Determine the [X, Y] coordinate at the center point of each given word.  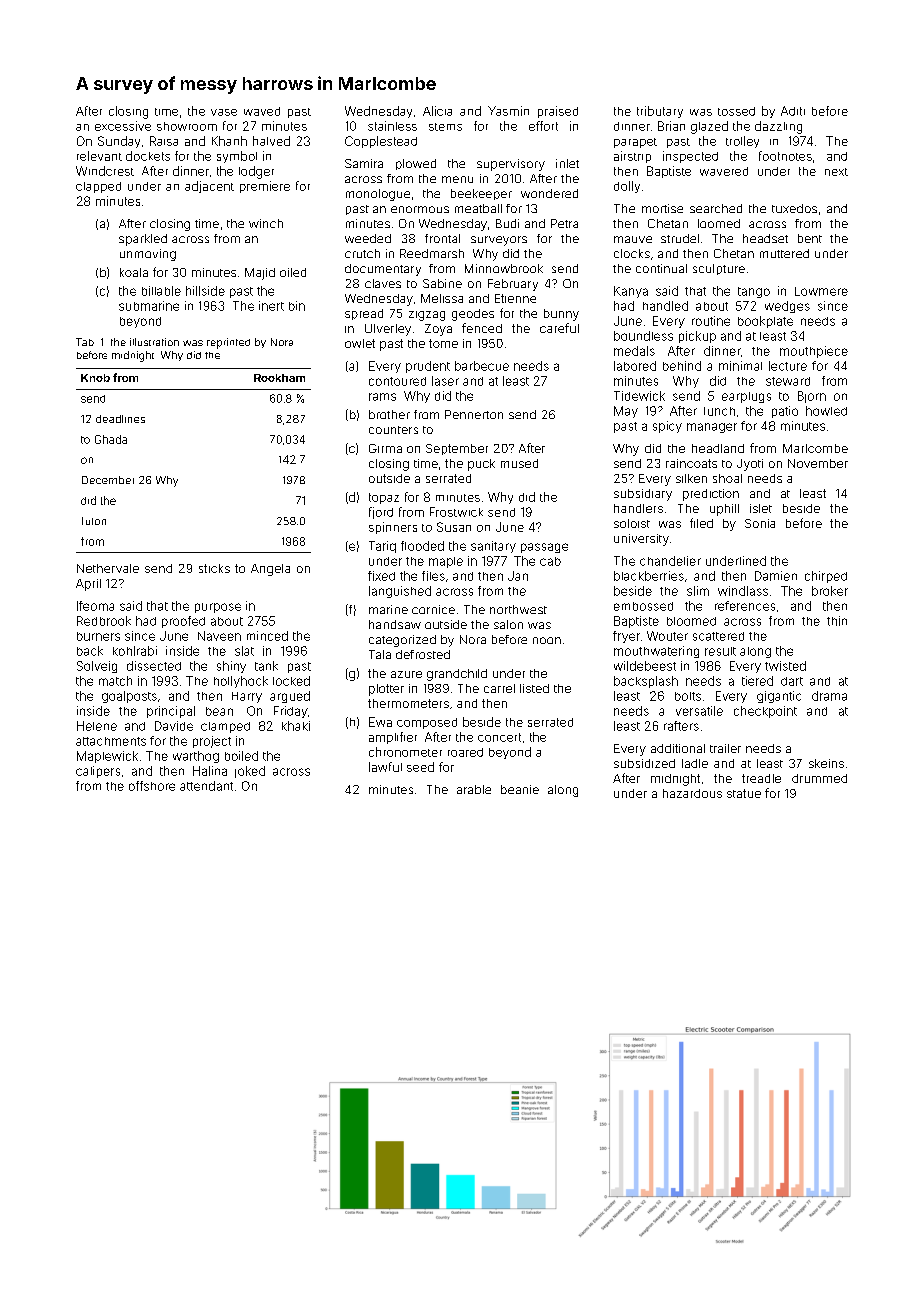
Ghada [111, 439]
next [836, 172]
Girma [385, 448]
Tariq [382, 547]
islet [761, 508]
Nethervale [108, 568]
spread [364, 314]
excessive [123, 126]
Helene [97, 726]
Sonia [760, 523]
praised [558, 112]
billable [161, 291]
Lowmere [821, 291]
